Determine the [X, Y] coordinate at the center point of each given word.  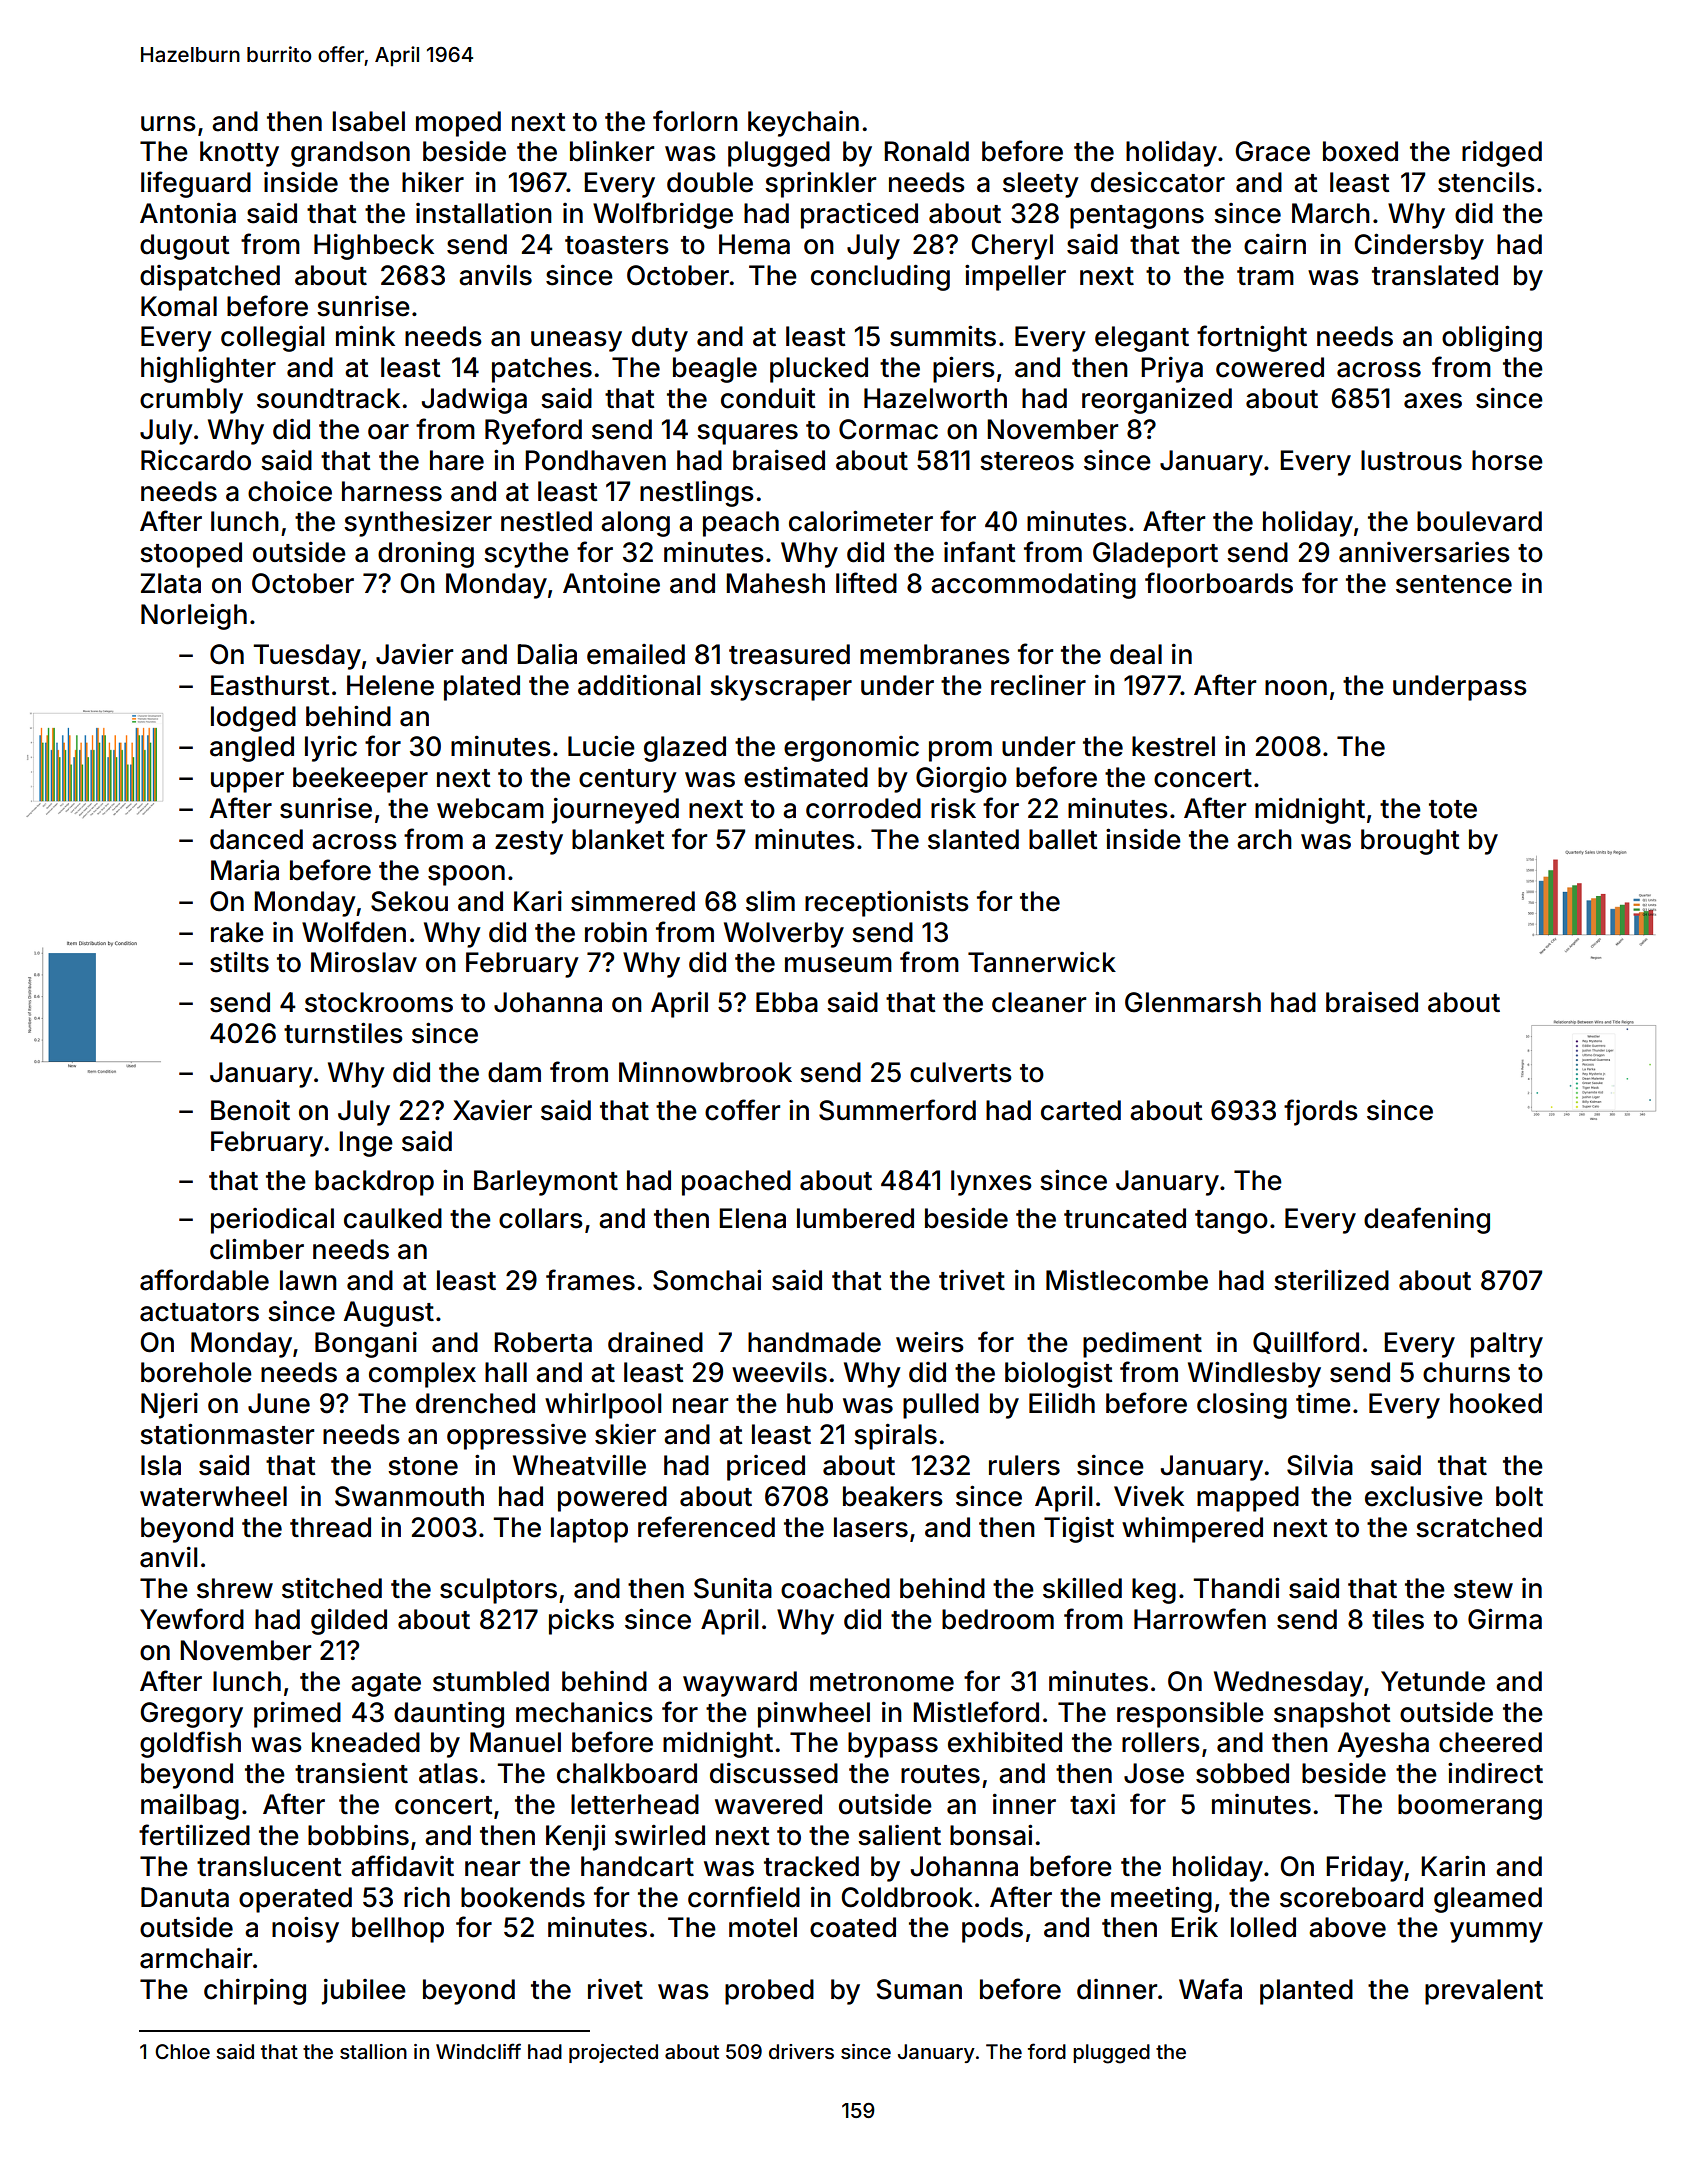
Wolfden [354, 932]
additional [639, 685]
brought [1410, 842]
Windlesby [1254, 1374]
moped [458, 124]
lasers [871, 1527]
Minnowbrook [705, 1072]
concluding [880, 278]
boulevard [1479, 521]
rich [427, 1897]
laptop [589, 1530]
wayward [740, 1684]
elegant [1142, 339]
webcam [490, 808]
